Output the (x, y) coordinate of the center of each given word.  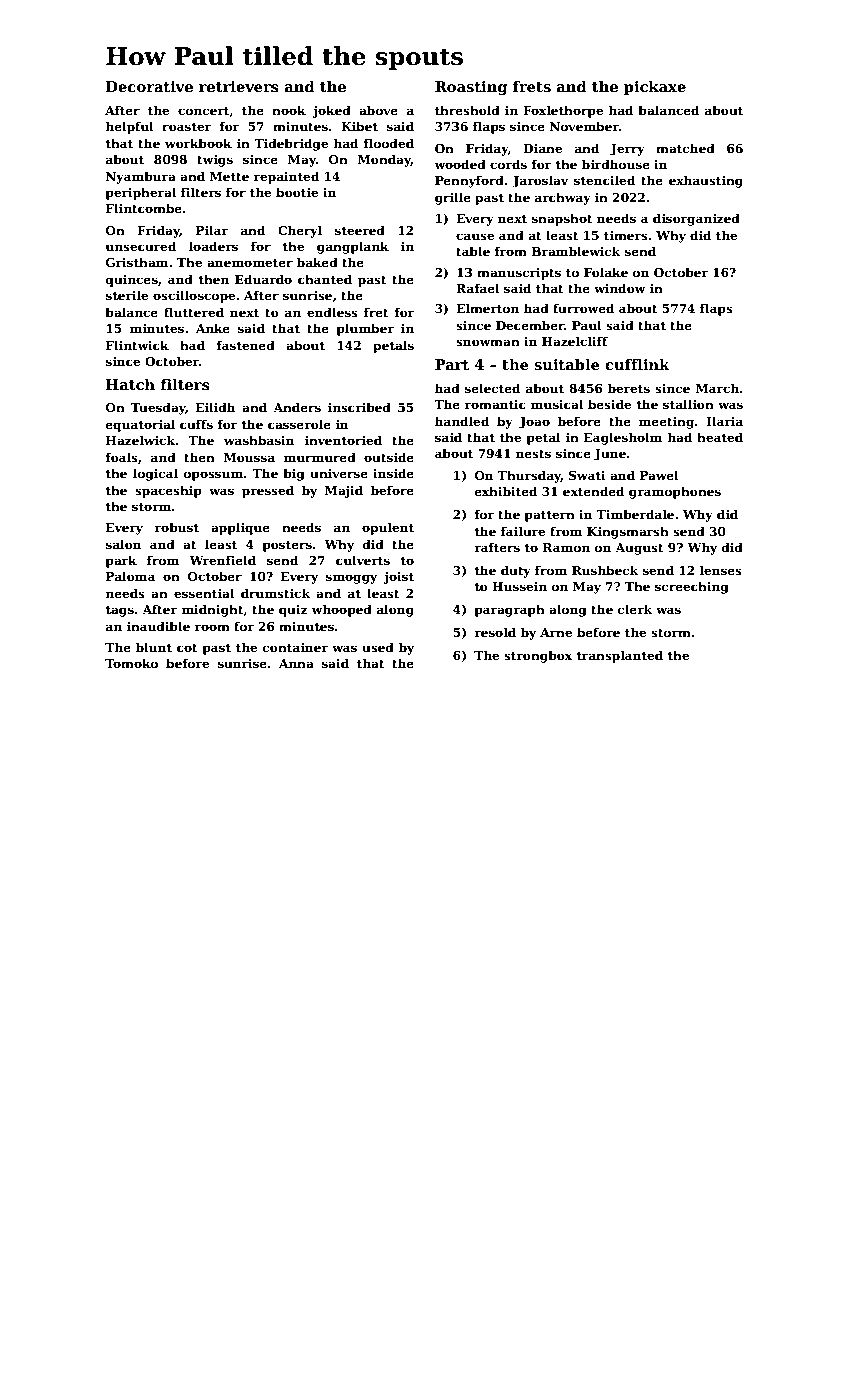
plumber (365, 329)
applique (240, 528)
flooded (389, 143)
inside (393, 473)
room (212, 627)
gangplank (353, 247)
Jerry (627, 150)
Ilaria (725, 421)
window (619, 288)
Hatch (130, 384)
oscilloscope (194, 296)
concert (204, 112)
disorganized (696, 219)
